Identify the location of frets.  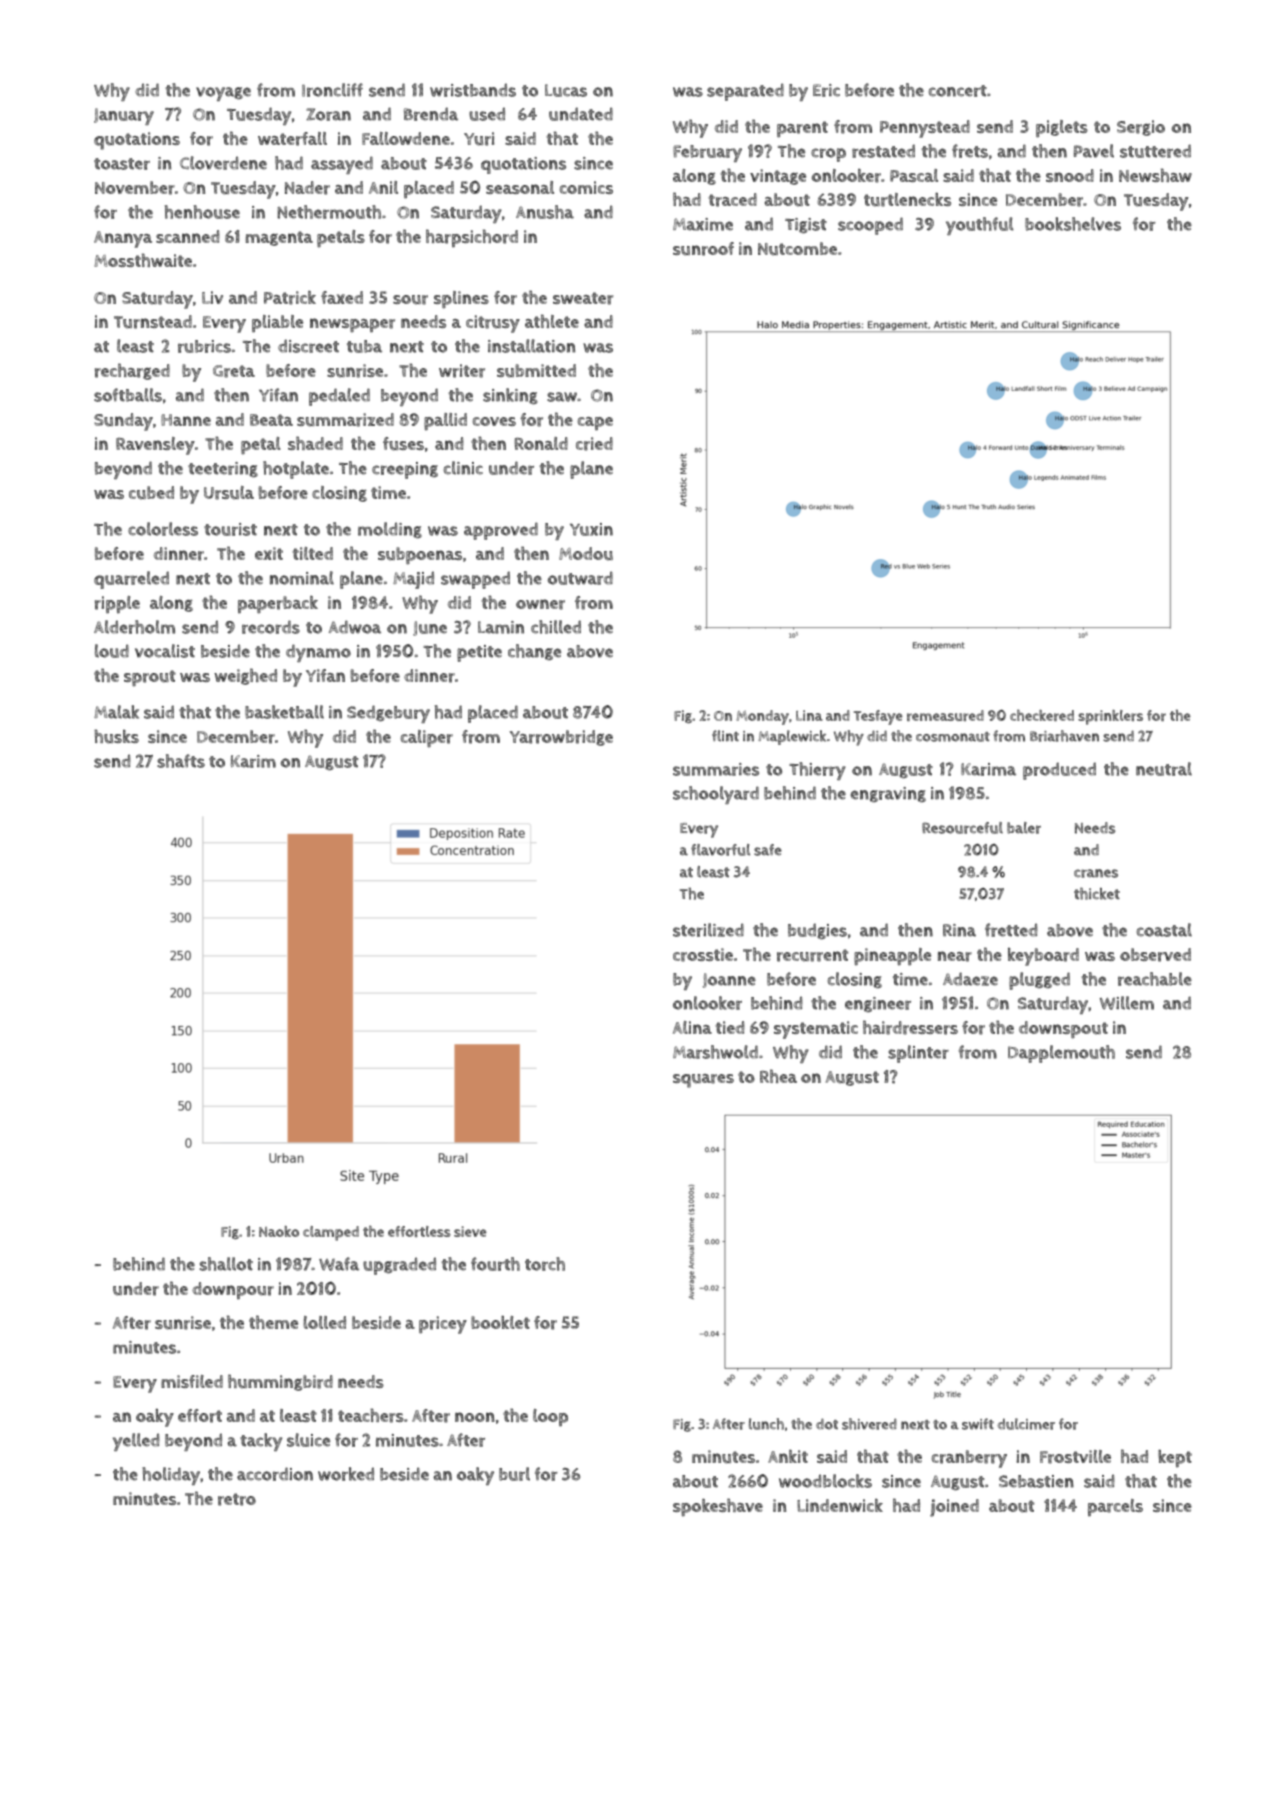
(970, 151).
